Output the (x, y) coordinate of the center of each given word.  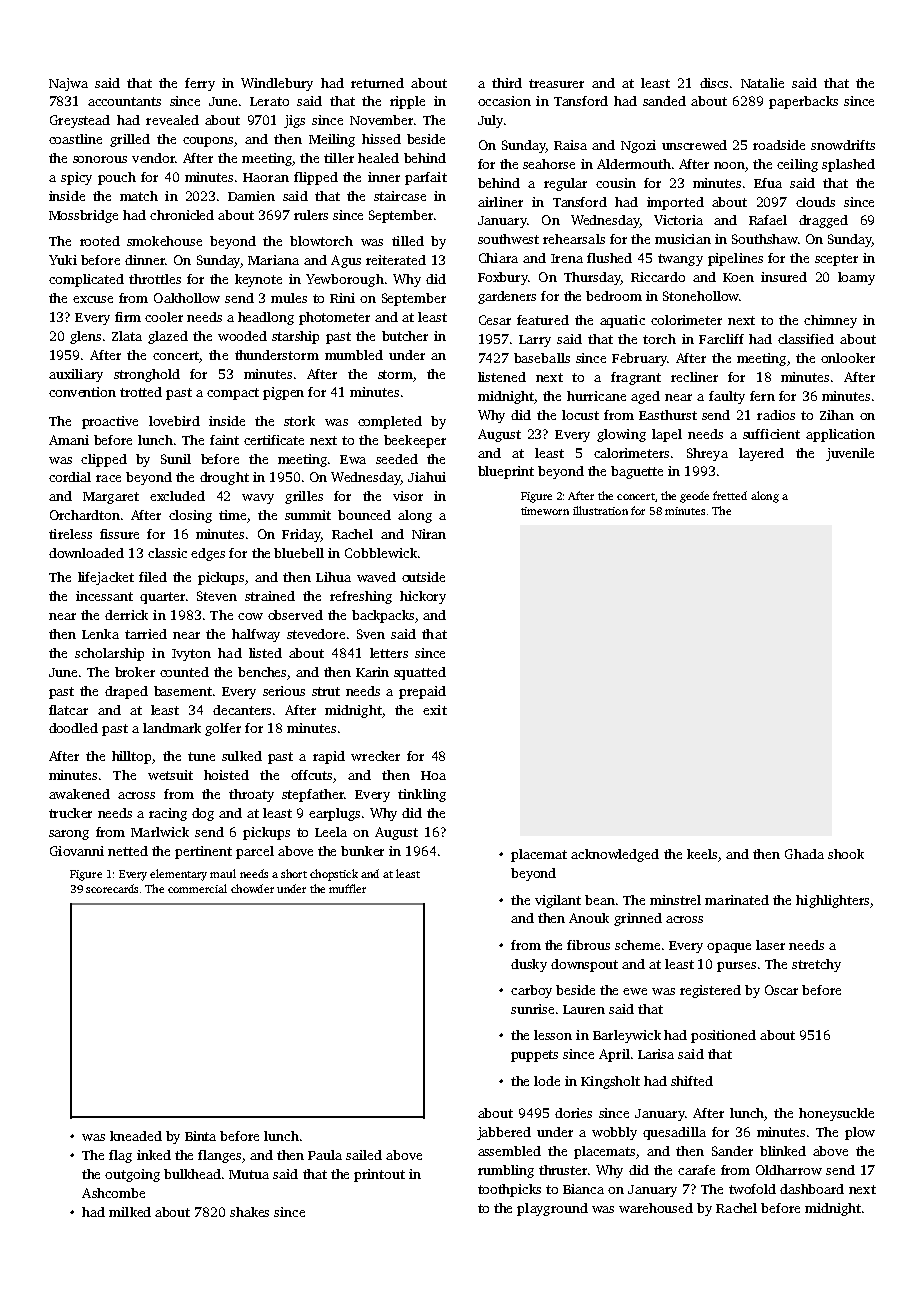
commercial (197, 888)
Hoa (433, 775)
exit (435, 710)
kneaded (136, 1136)
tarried (146, 634)
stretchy (816, 965)
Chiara (498, 258)
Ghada (804, 854)
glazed (168, 337)
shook (846, 854)
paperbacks (803, 102)
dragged (823, 221)
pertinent (203, 852)
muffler (347, 888)
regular (565, 184)
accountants (124, 101)
